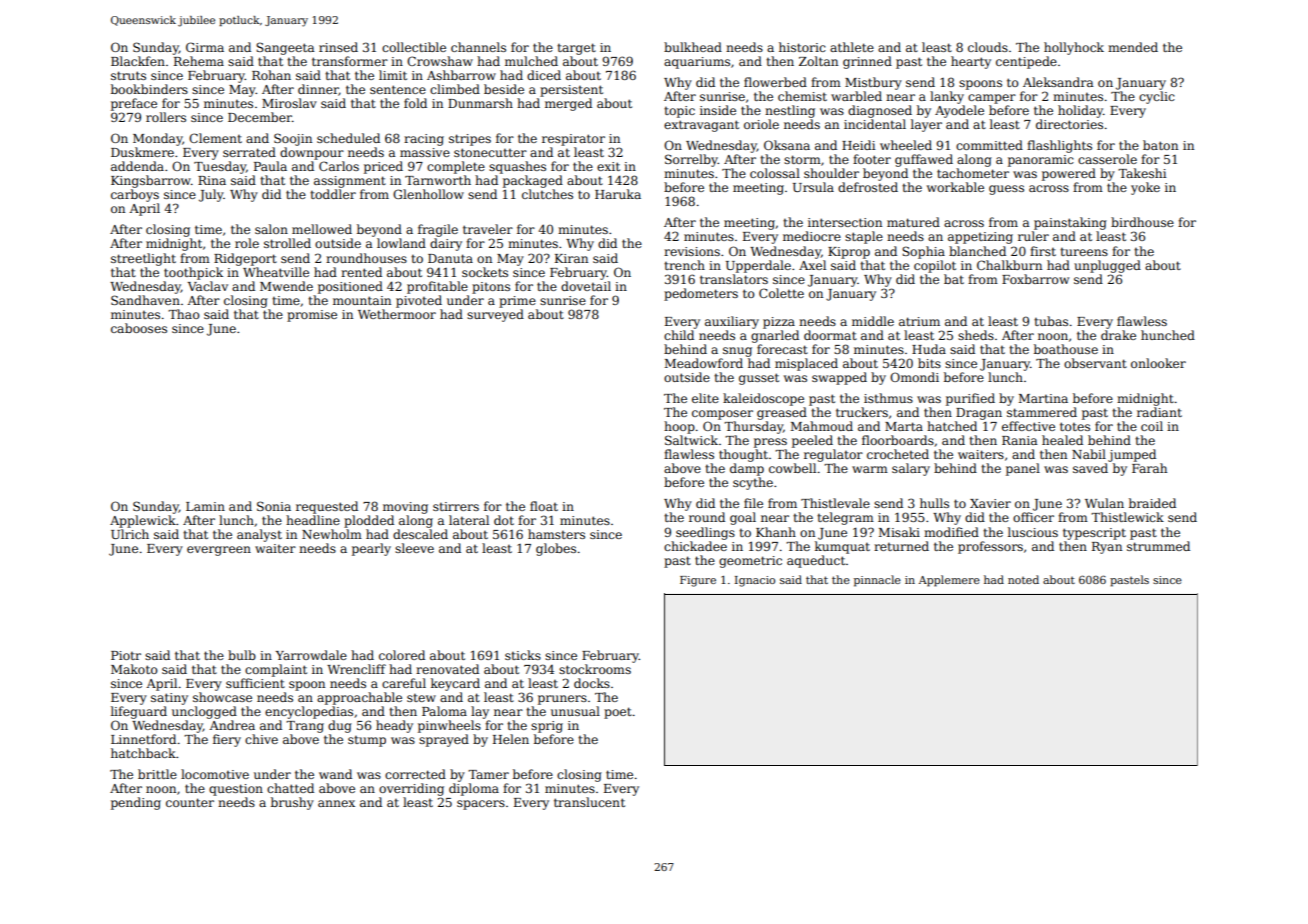  What do you see at coordinates (589, 802) in the image?
I see `translucent` at bounding box center [589, 802].
